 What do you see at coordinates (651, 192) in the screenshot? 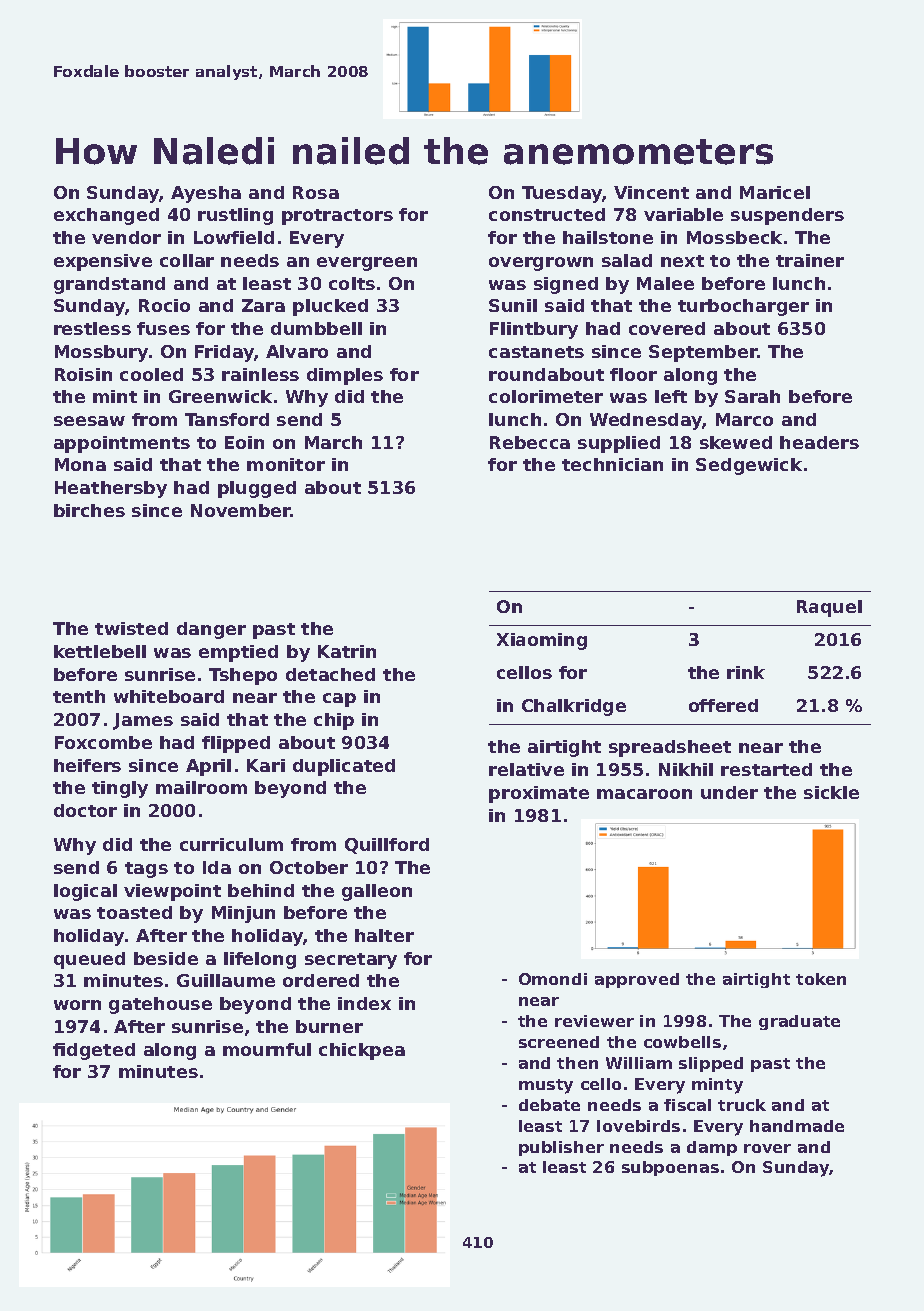
I see `Vincent` at bounding box center [651, 192].
